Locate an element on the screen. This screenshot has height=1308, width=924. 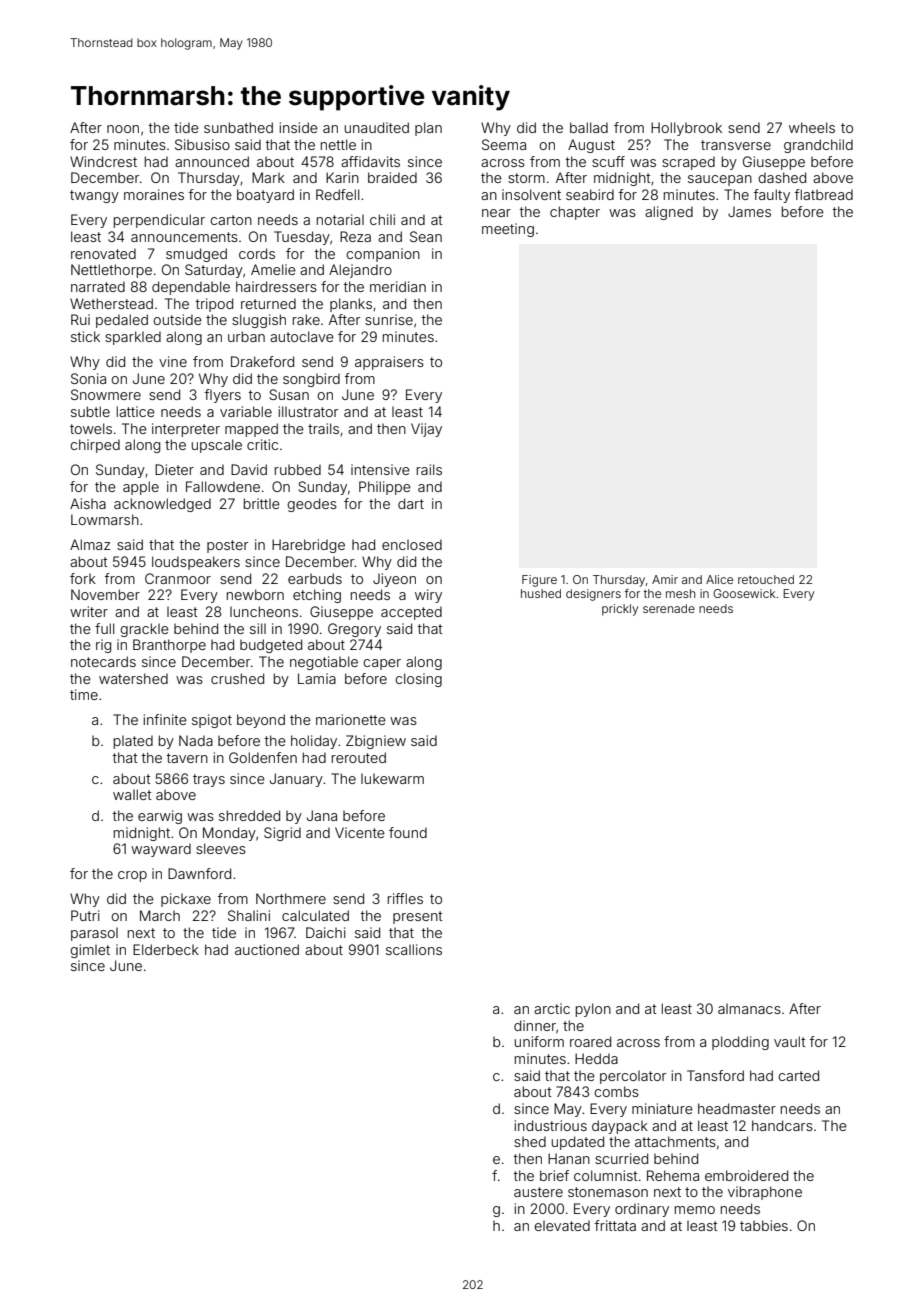
industrious is located at coordinates (551, 1125).
